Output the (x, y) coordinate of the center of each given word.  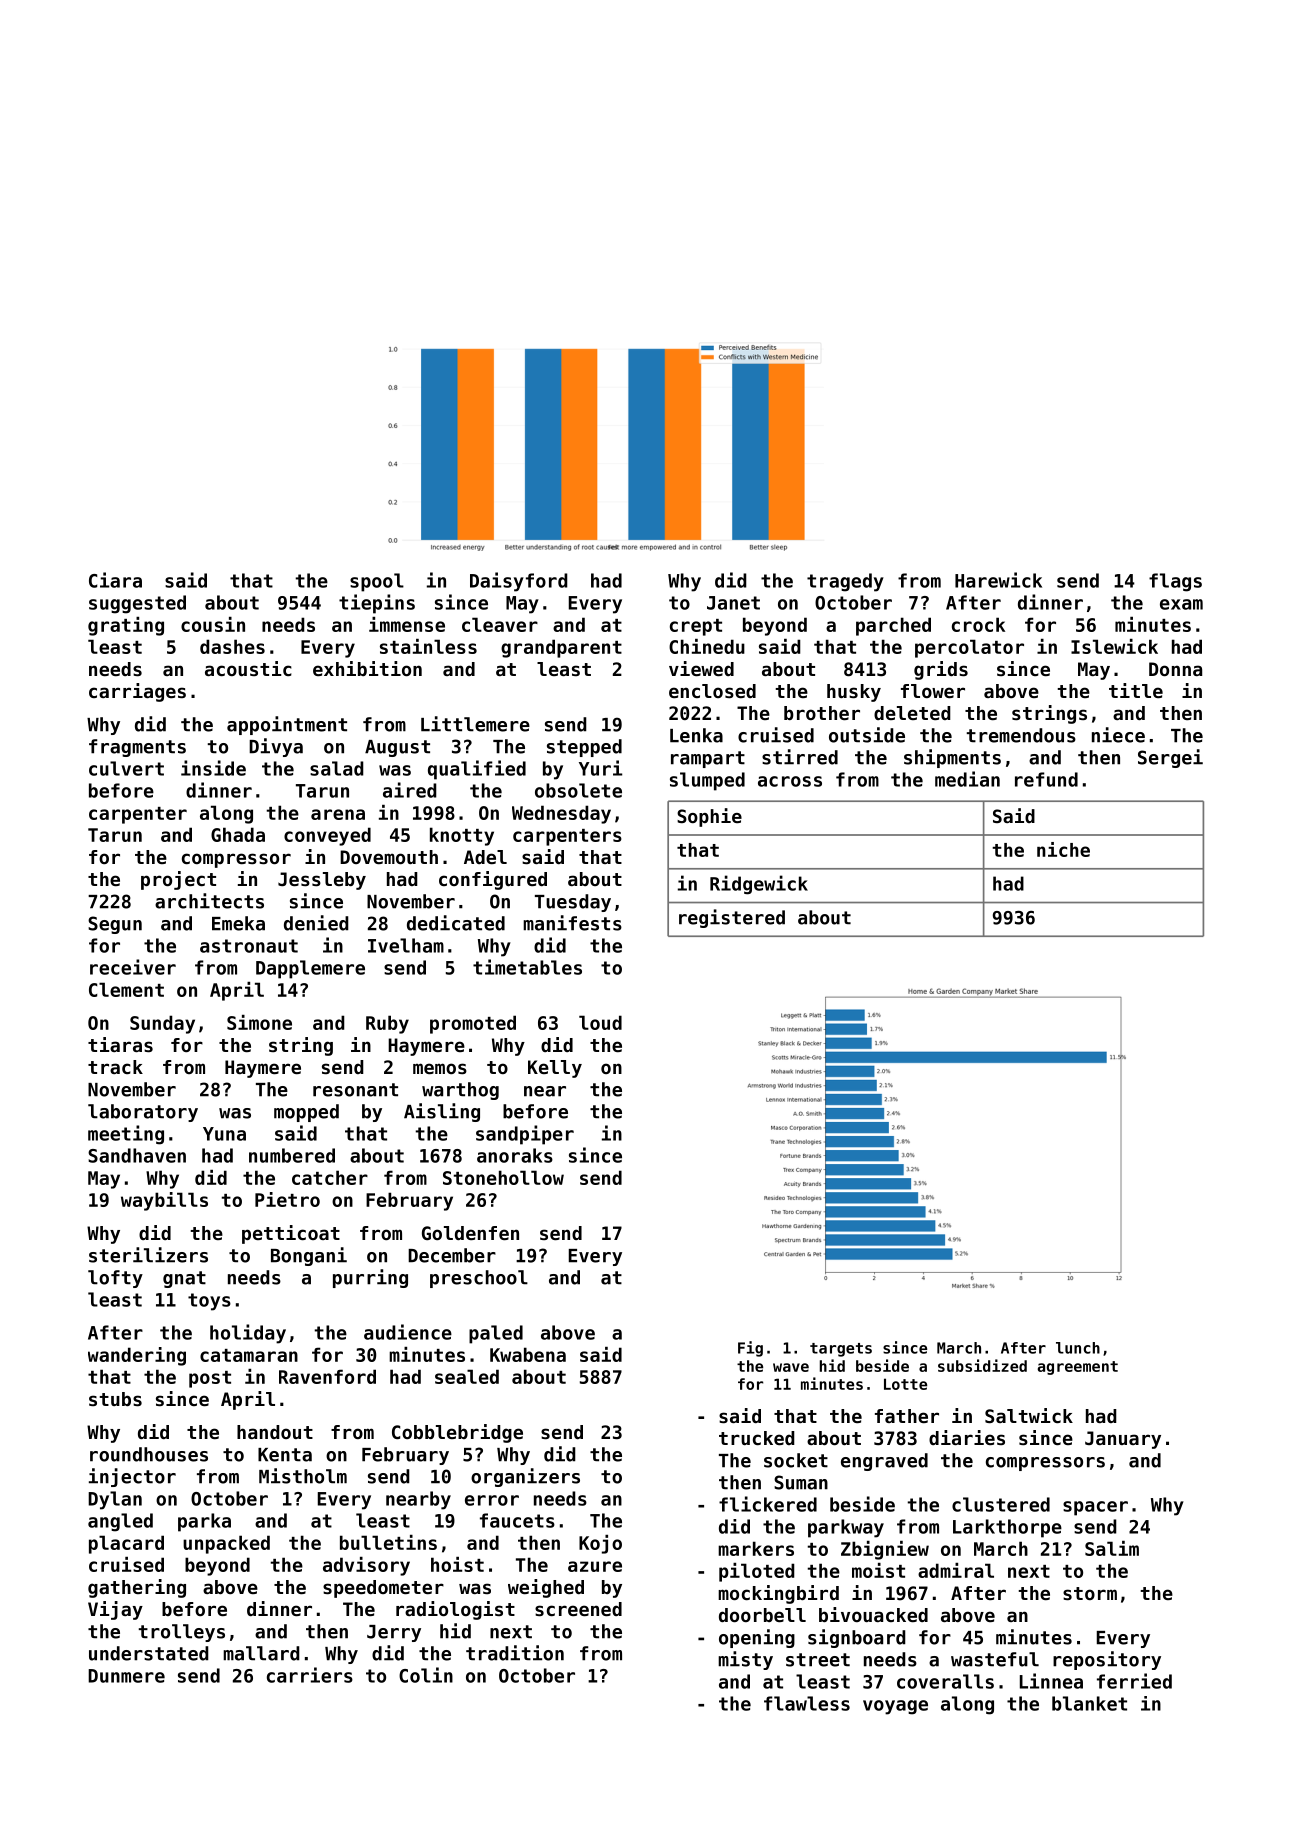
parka (204, 1522)
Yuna (224, 1134)
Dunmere (126, 1676)
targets (841, 1350)
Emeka (238, 923)
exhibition (367, 668)
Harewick (998, 580)
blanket (1089, 1703)
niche (1063, 849)
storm (1090, 1593)
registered (732, 918)
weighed (546, 1588)
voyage (895, 1707)
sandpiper (525, 1135)
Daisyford (519, 582)
